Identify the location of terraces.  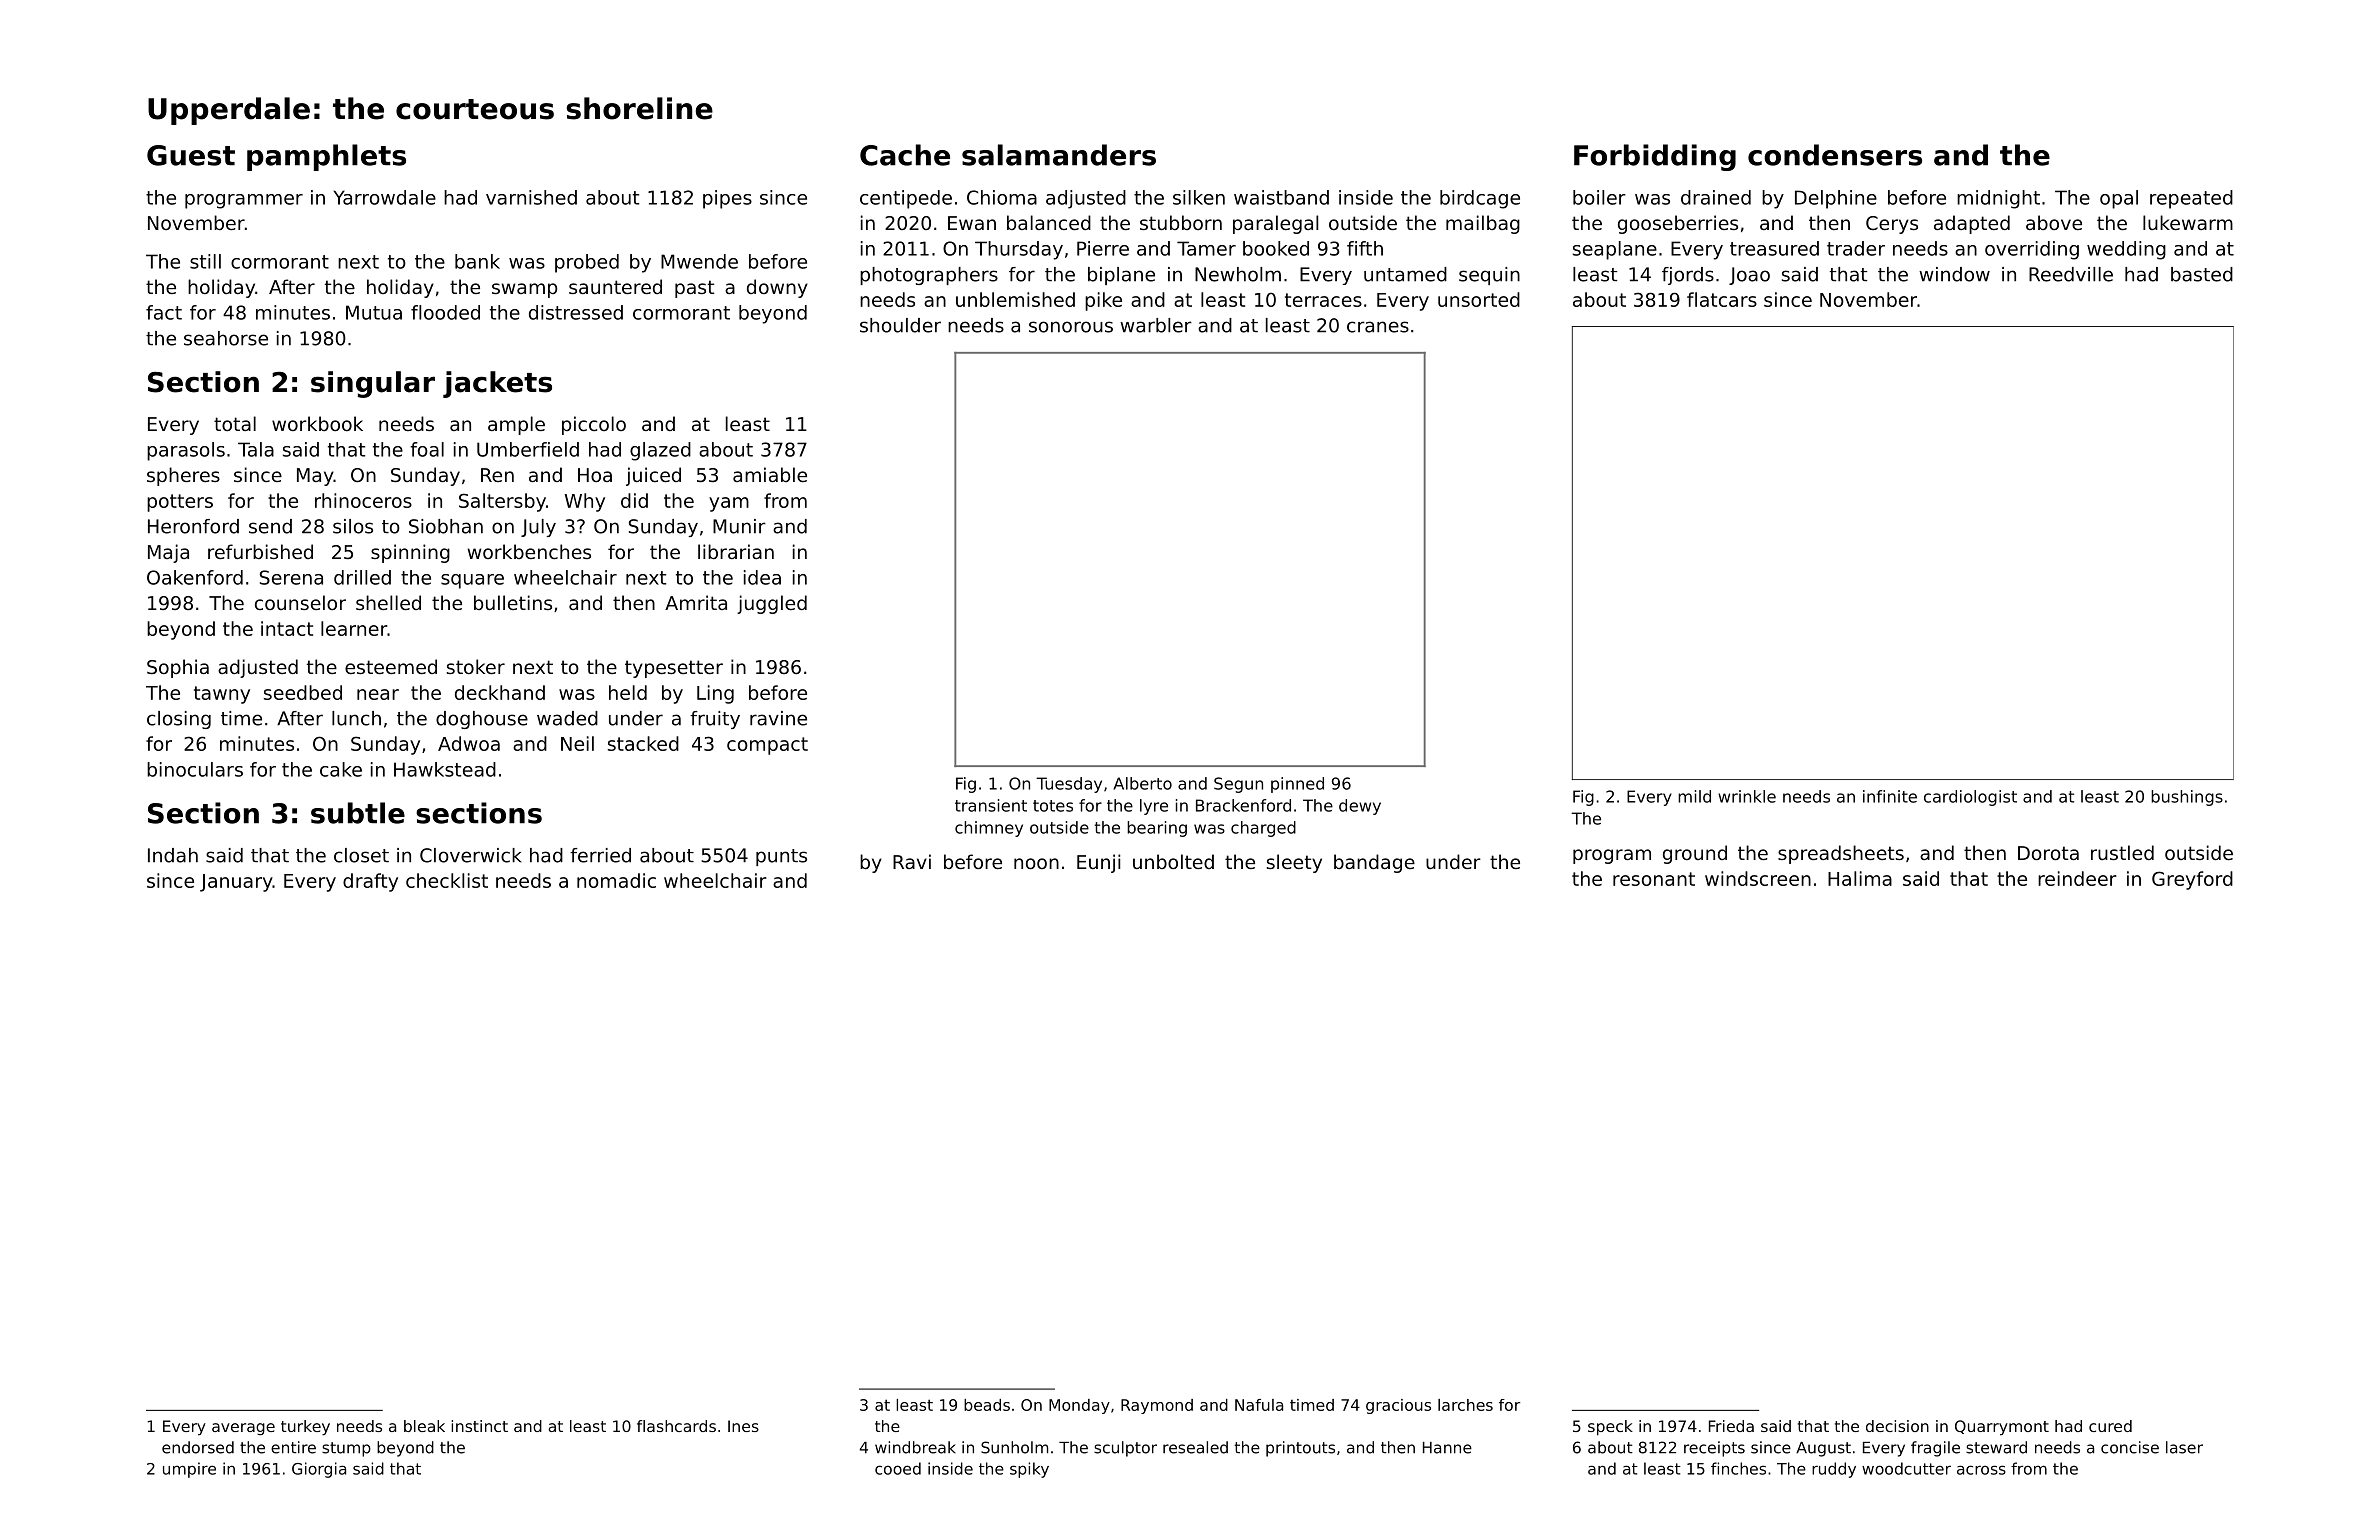
(1323, 300).
